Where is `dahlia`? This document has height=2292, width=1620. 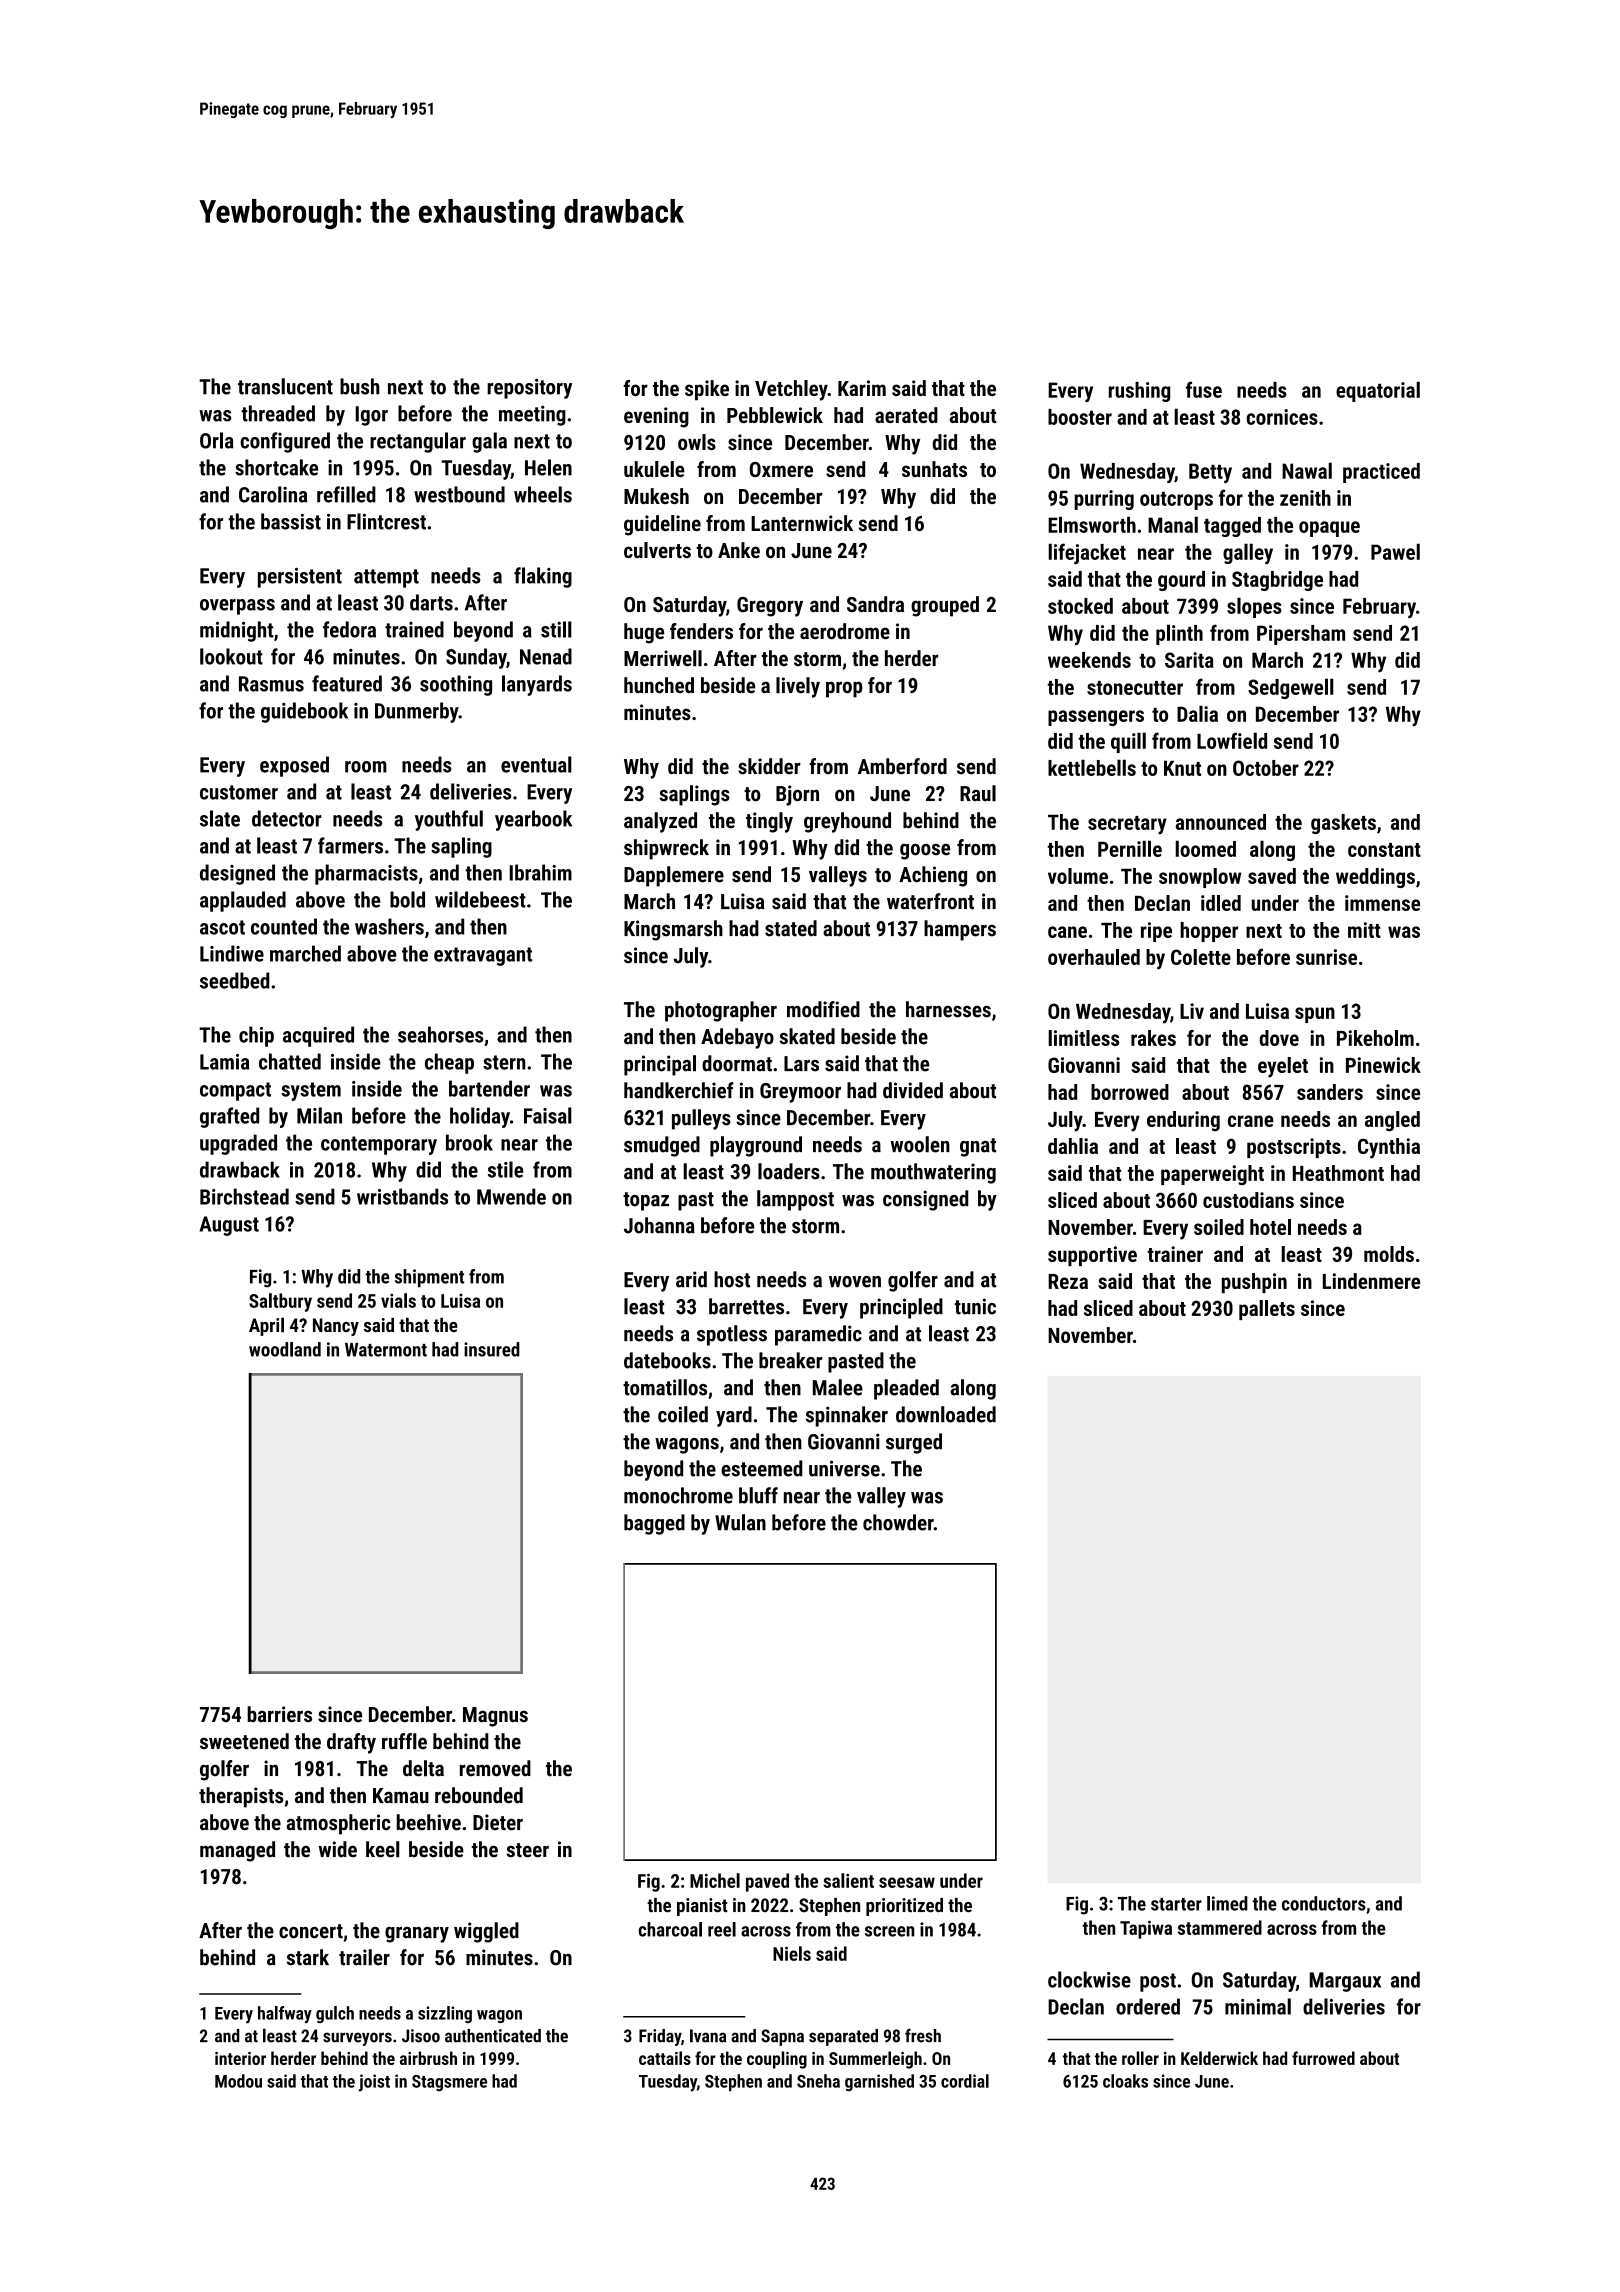
dahlia is located at coordinates (1073, 1146).
